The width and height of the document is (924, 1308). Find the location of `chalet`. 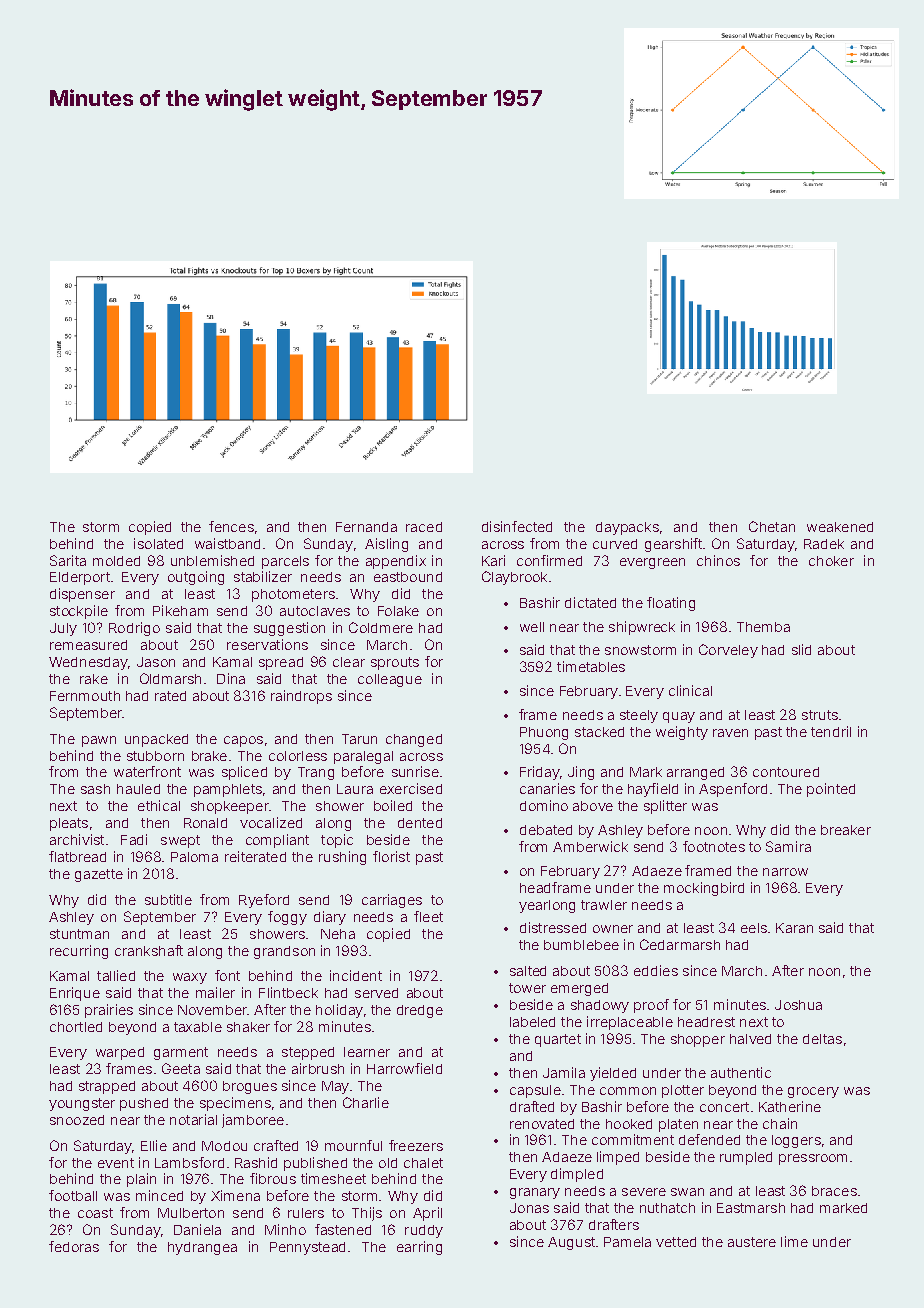

chalet is located at coordinates (423, 1163).
